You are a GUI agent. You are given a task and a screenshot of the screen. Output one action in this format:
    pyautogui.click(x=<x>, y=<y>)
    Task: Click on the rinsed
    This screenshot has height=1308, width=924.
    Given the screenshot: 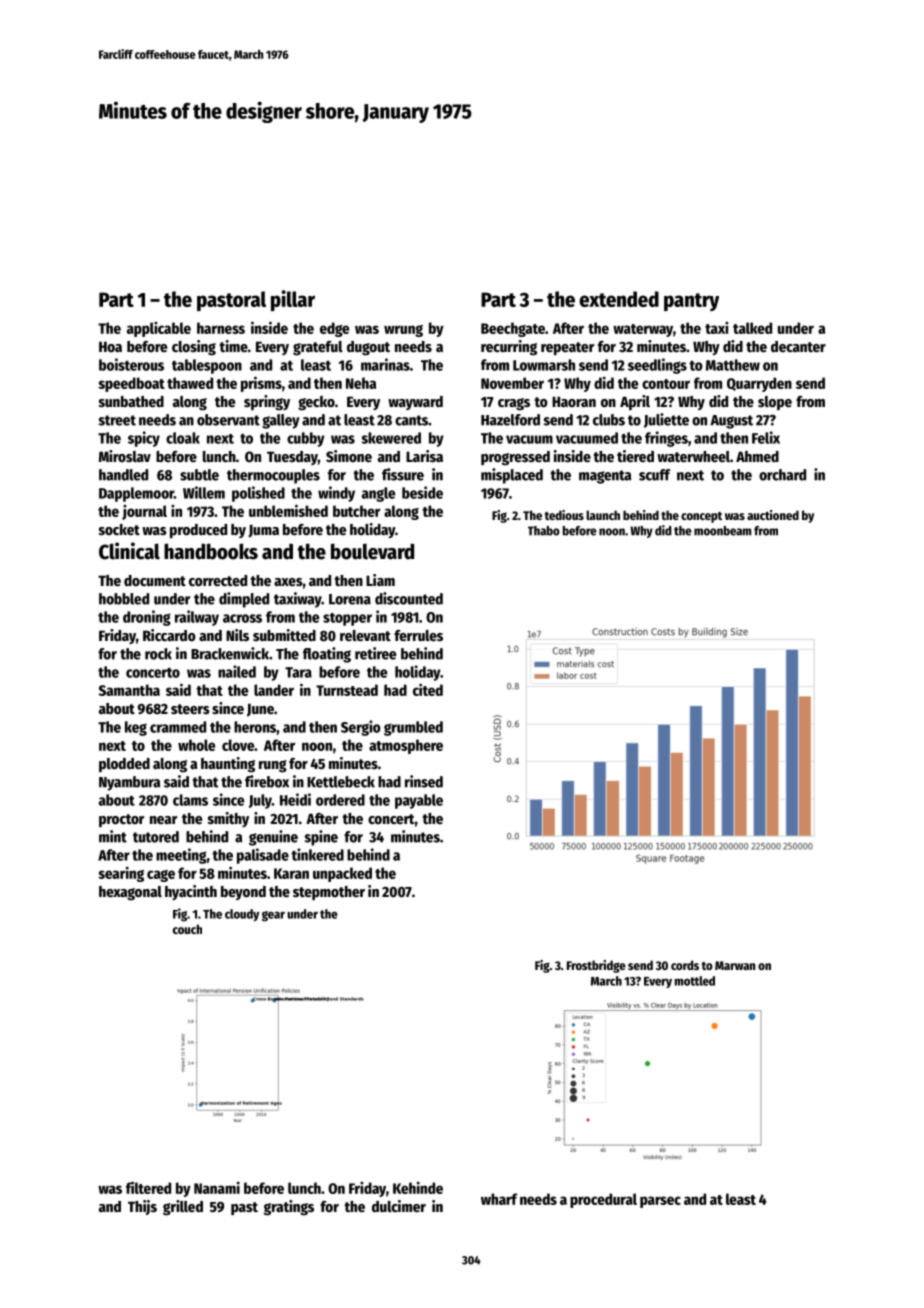 What is the action you would take?
    pyautogui.click(x=424, y=781)
